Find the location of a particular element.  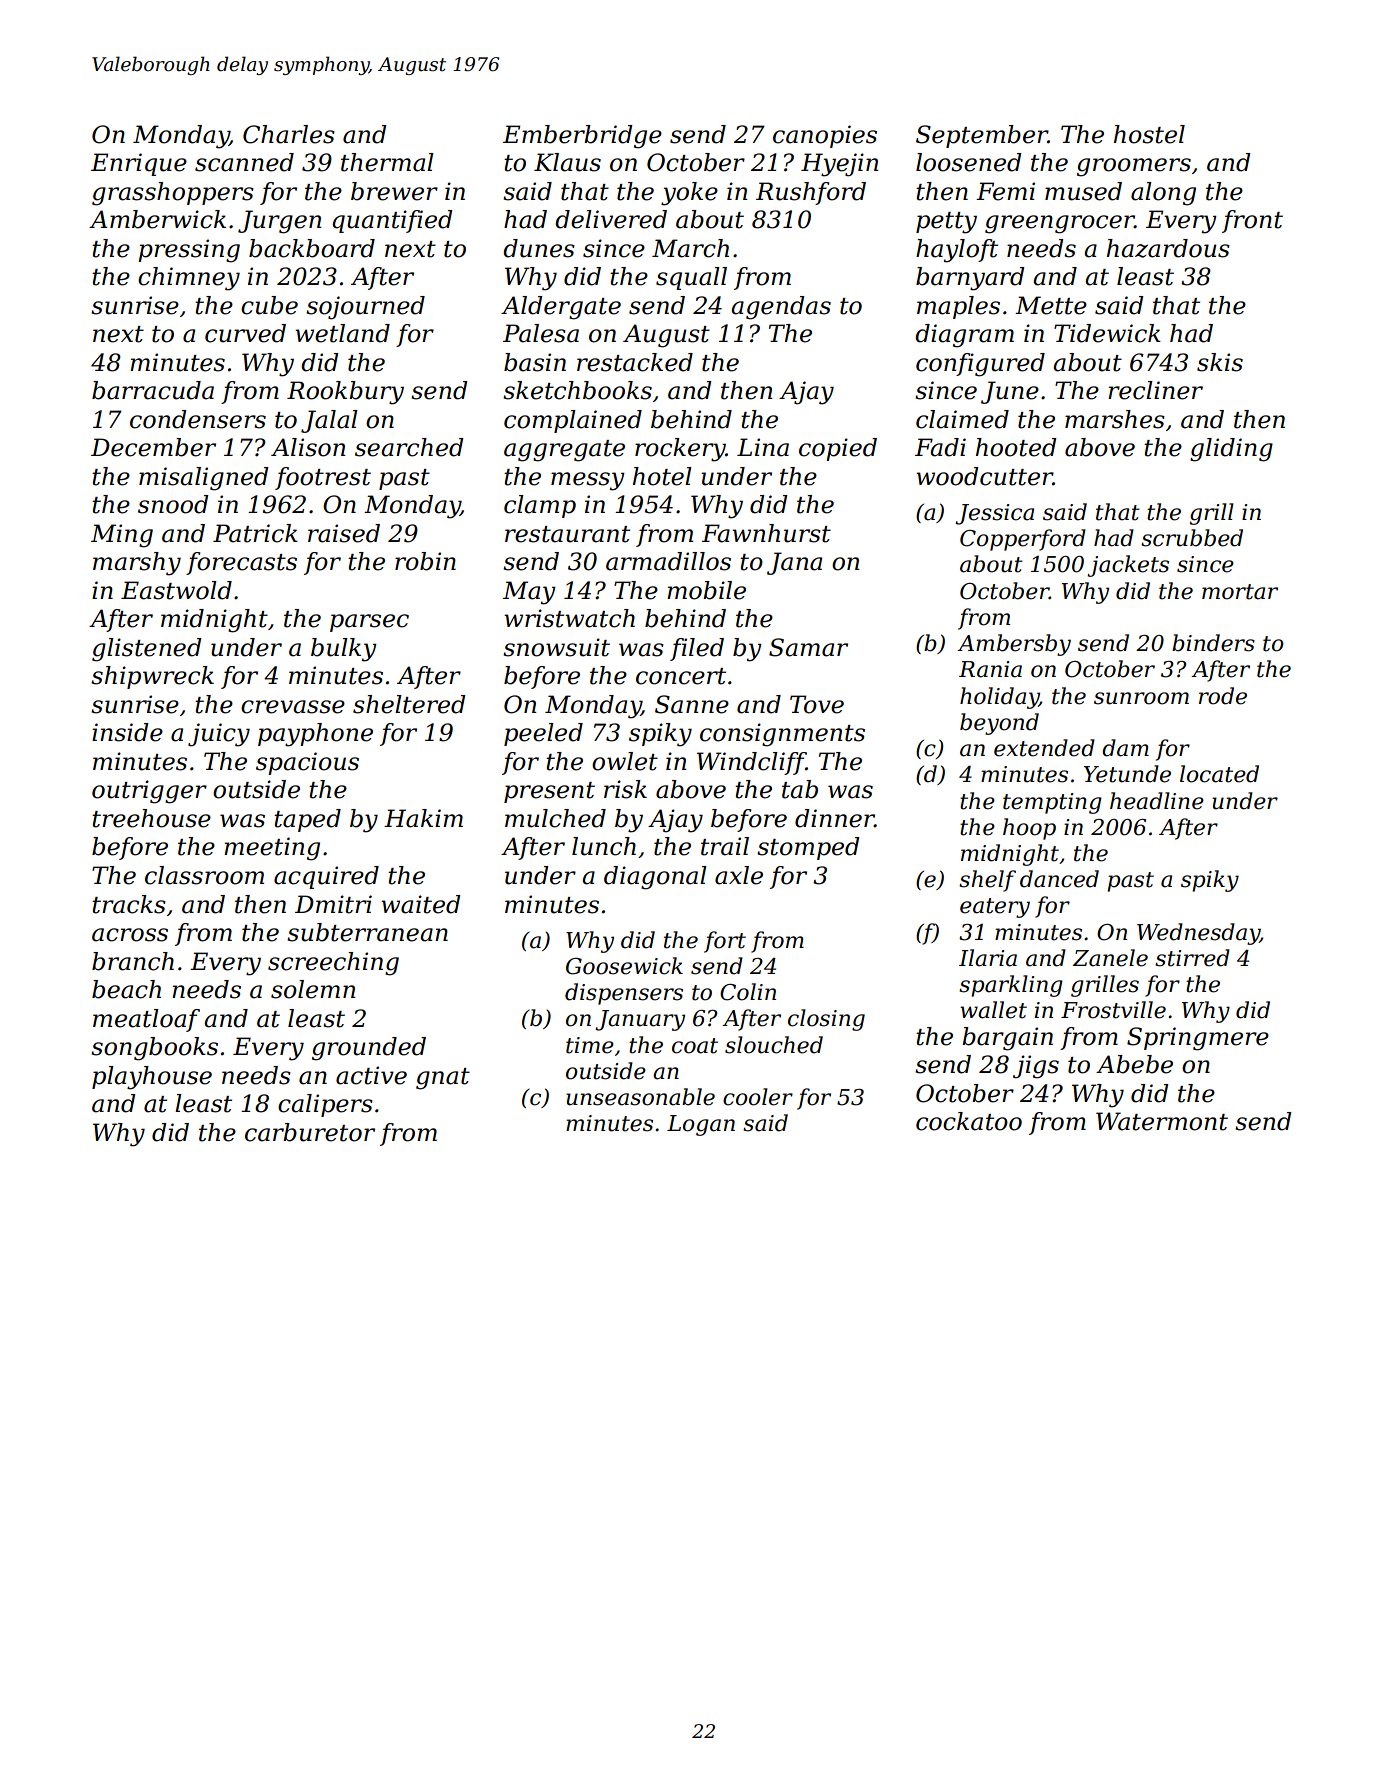

songbooks is located at coordinates (154, 1049).
